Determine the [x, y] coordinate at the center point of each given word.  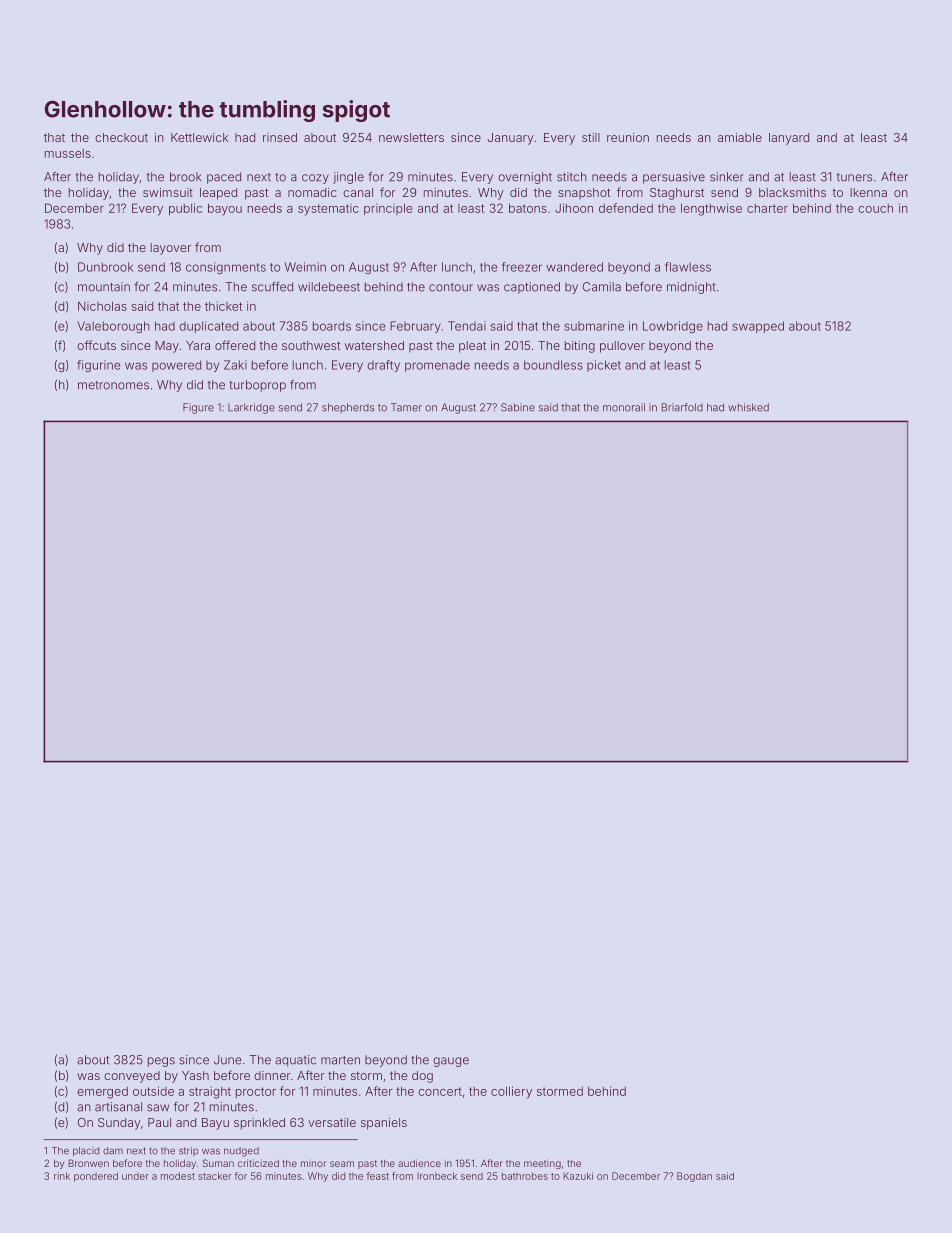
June [228, 1060]
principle [388, 209]
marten [340, 1060]
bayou [225, 209]
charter [767, 208]
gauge [451, 1062]
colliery [511, 1092]
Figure [198, 408]
